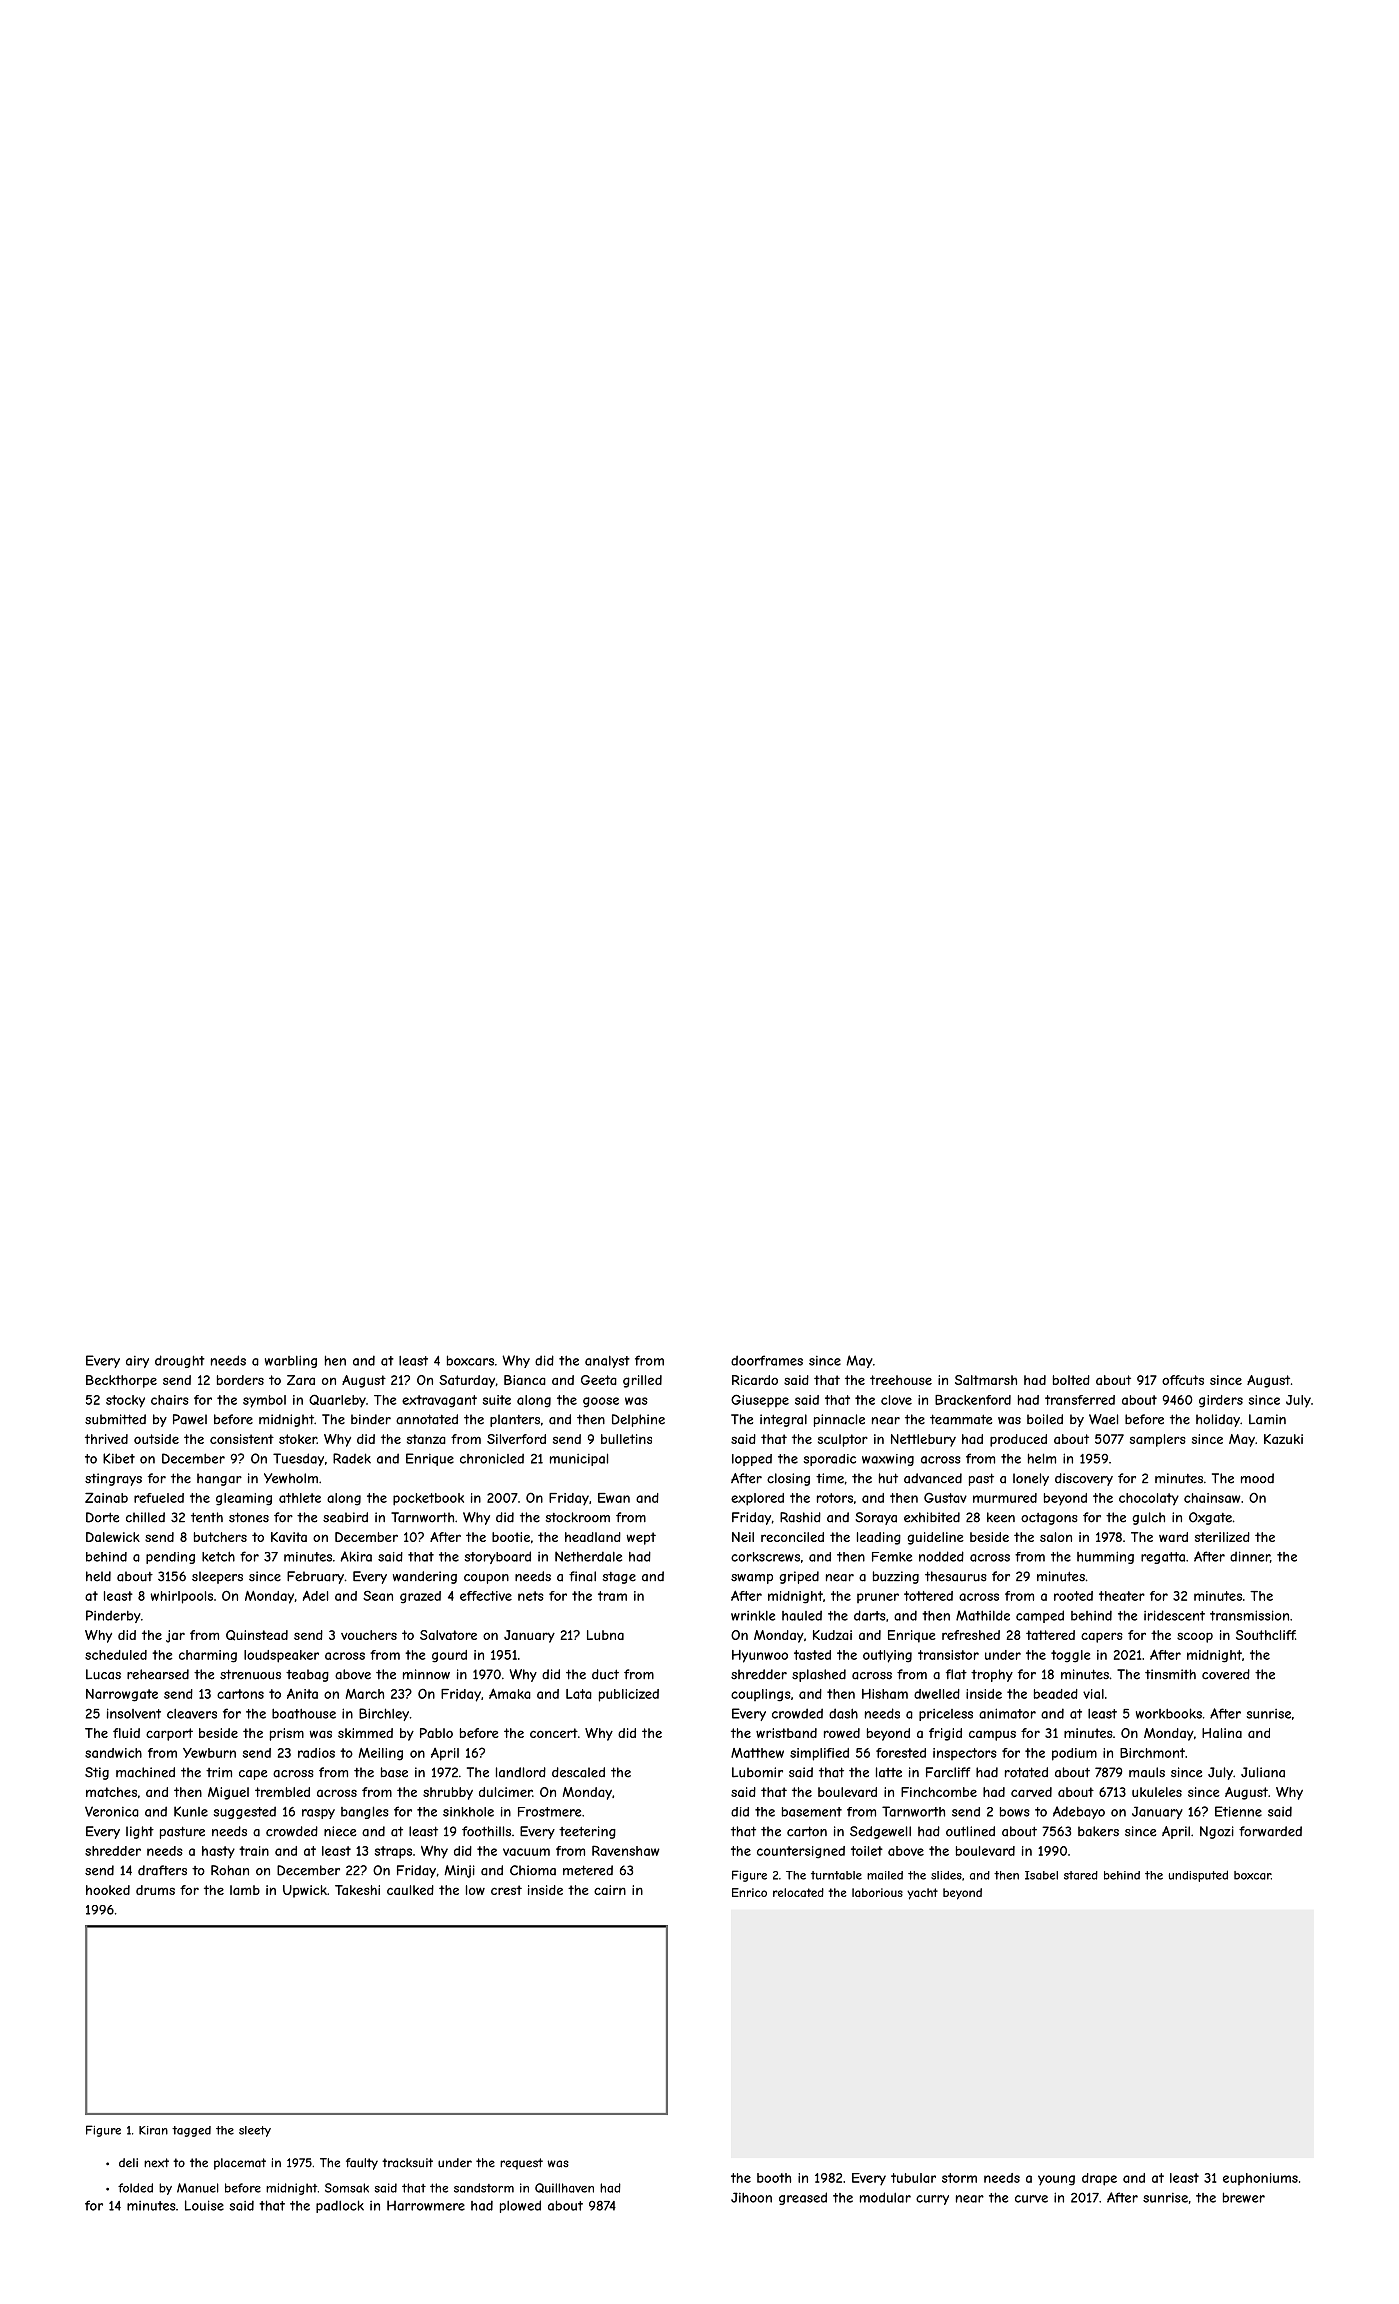  What do you see at coordinates (340, 2206) in the document?
I see `padlock` at bounding box center [340, 2206].
